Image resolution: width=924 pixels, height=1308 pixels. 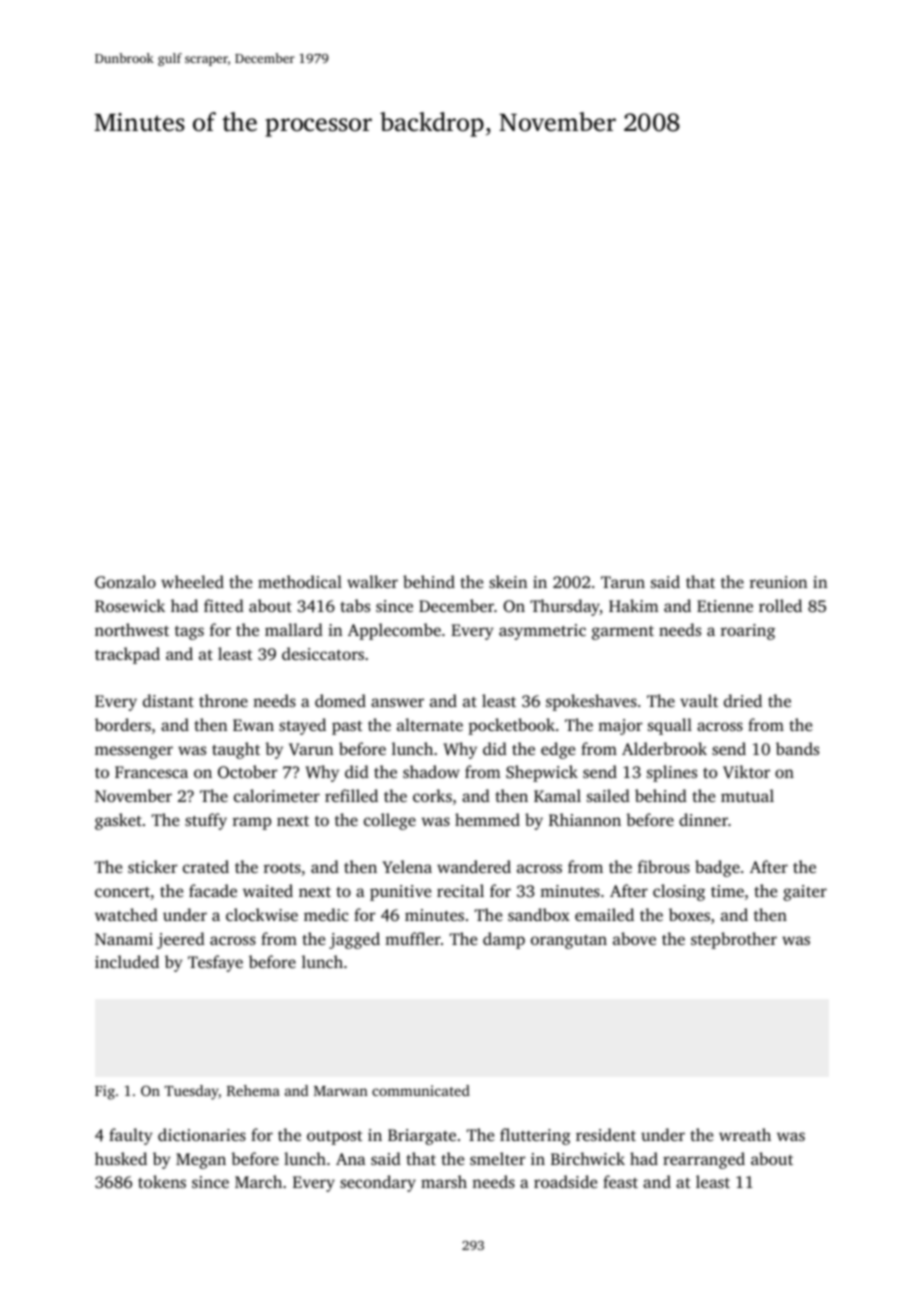 What do you see at coordinates (372, 581) in the image?
I see `walker` at bounding box center [372, 581].
